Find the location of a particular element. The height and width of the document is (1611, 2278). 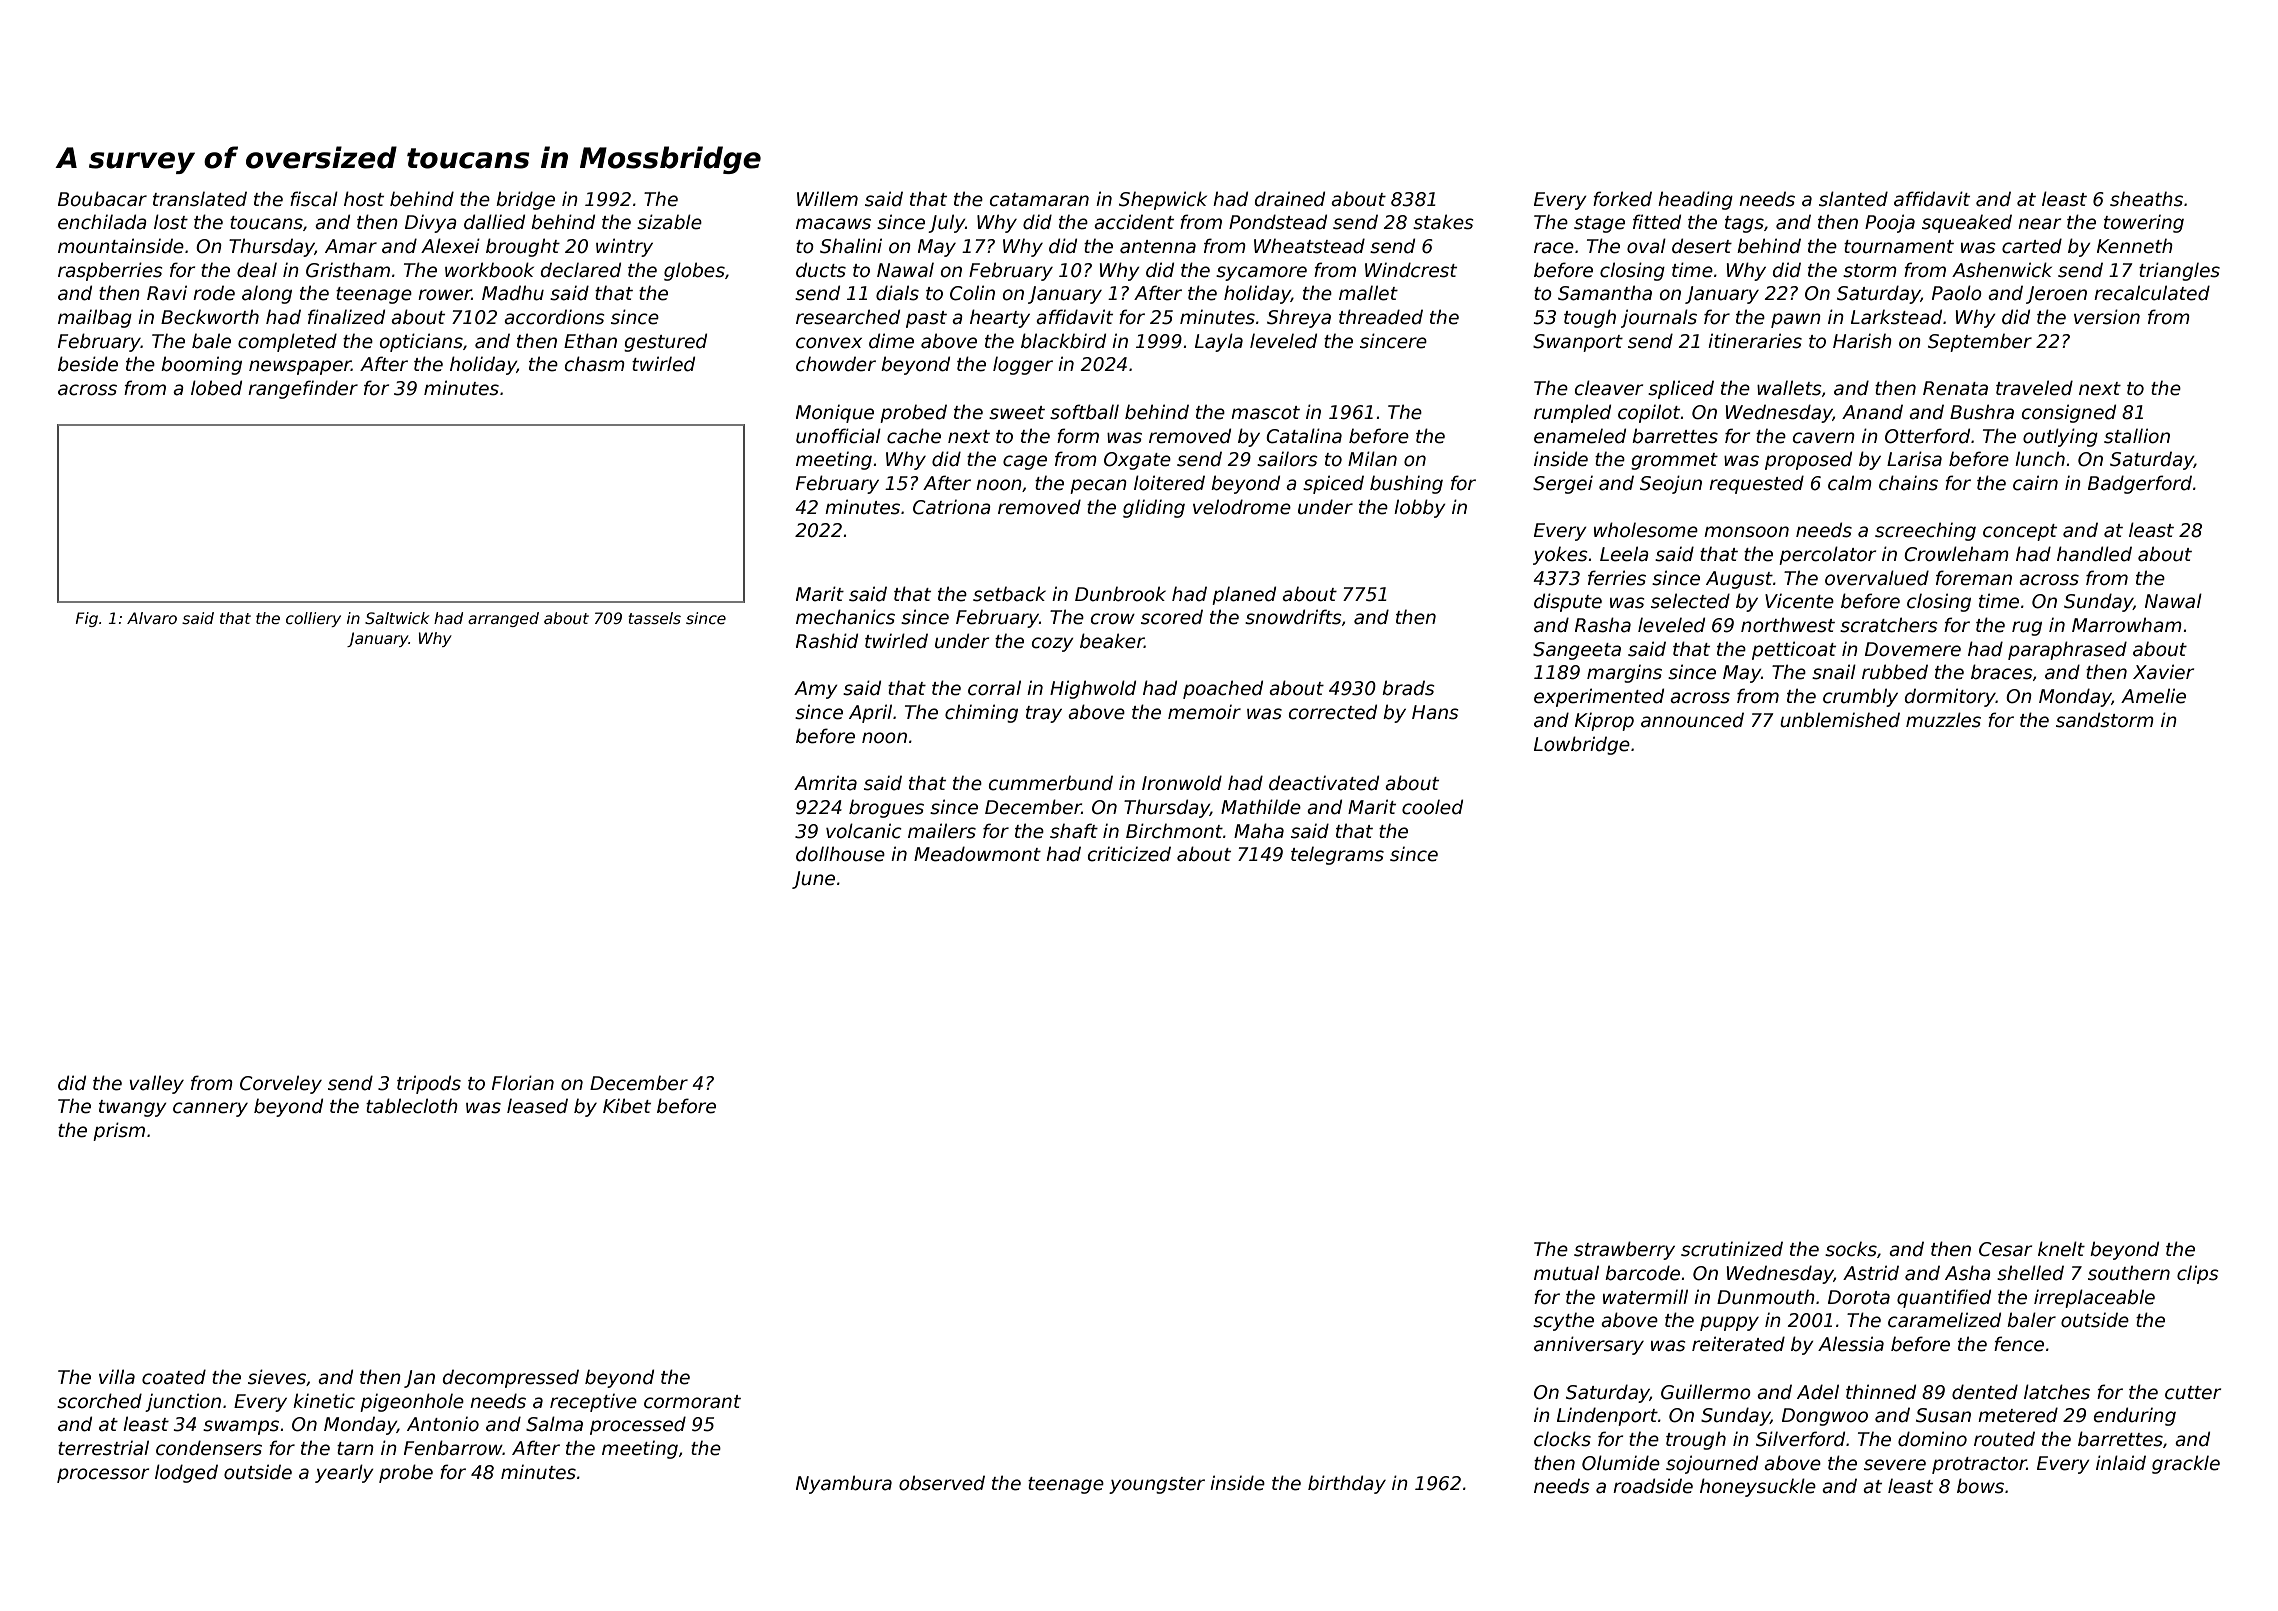

lobed is located at coordinates (216, 388).
